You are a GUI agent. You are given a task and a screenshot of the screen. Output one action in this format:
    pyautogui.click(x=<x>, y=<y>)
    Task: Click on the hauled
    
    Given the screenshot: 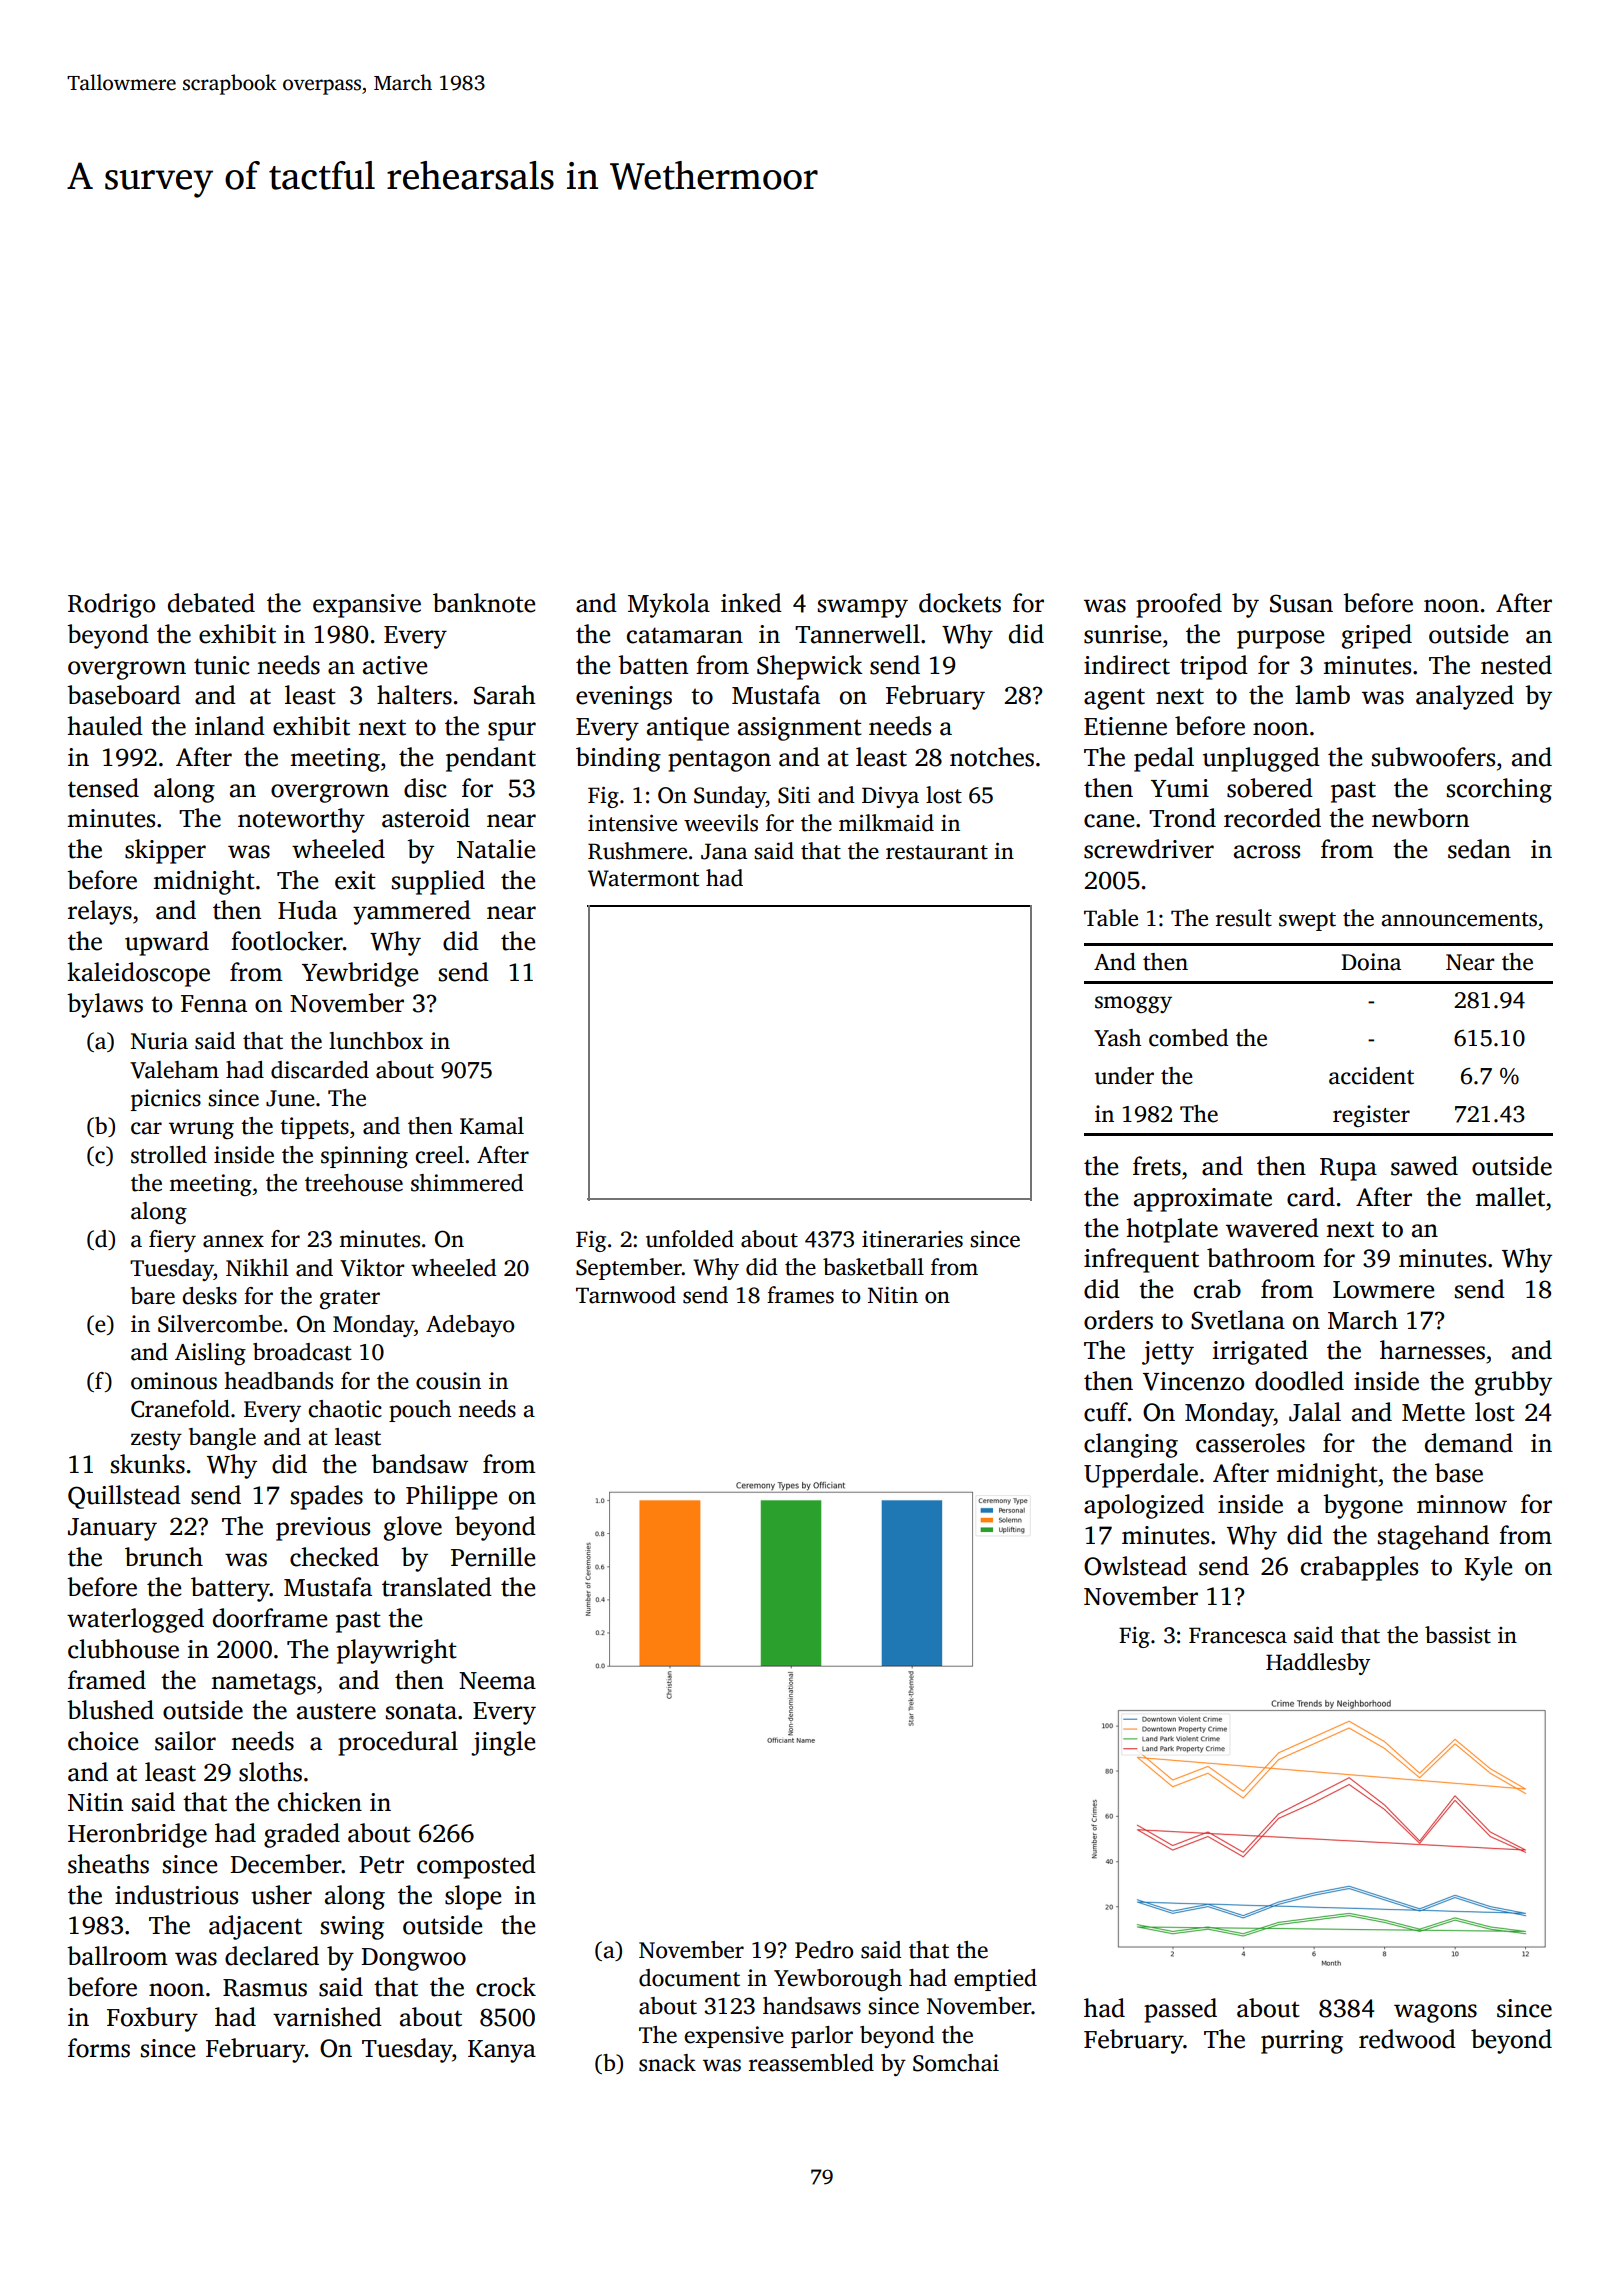 What is the action you would take?
    pyautogui.click(x=105, y=726)
